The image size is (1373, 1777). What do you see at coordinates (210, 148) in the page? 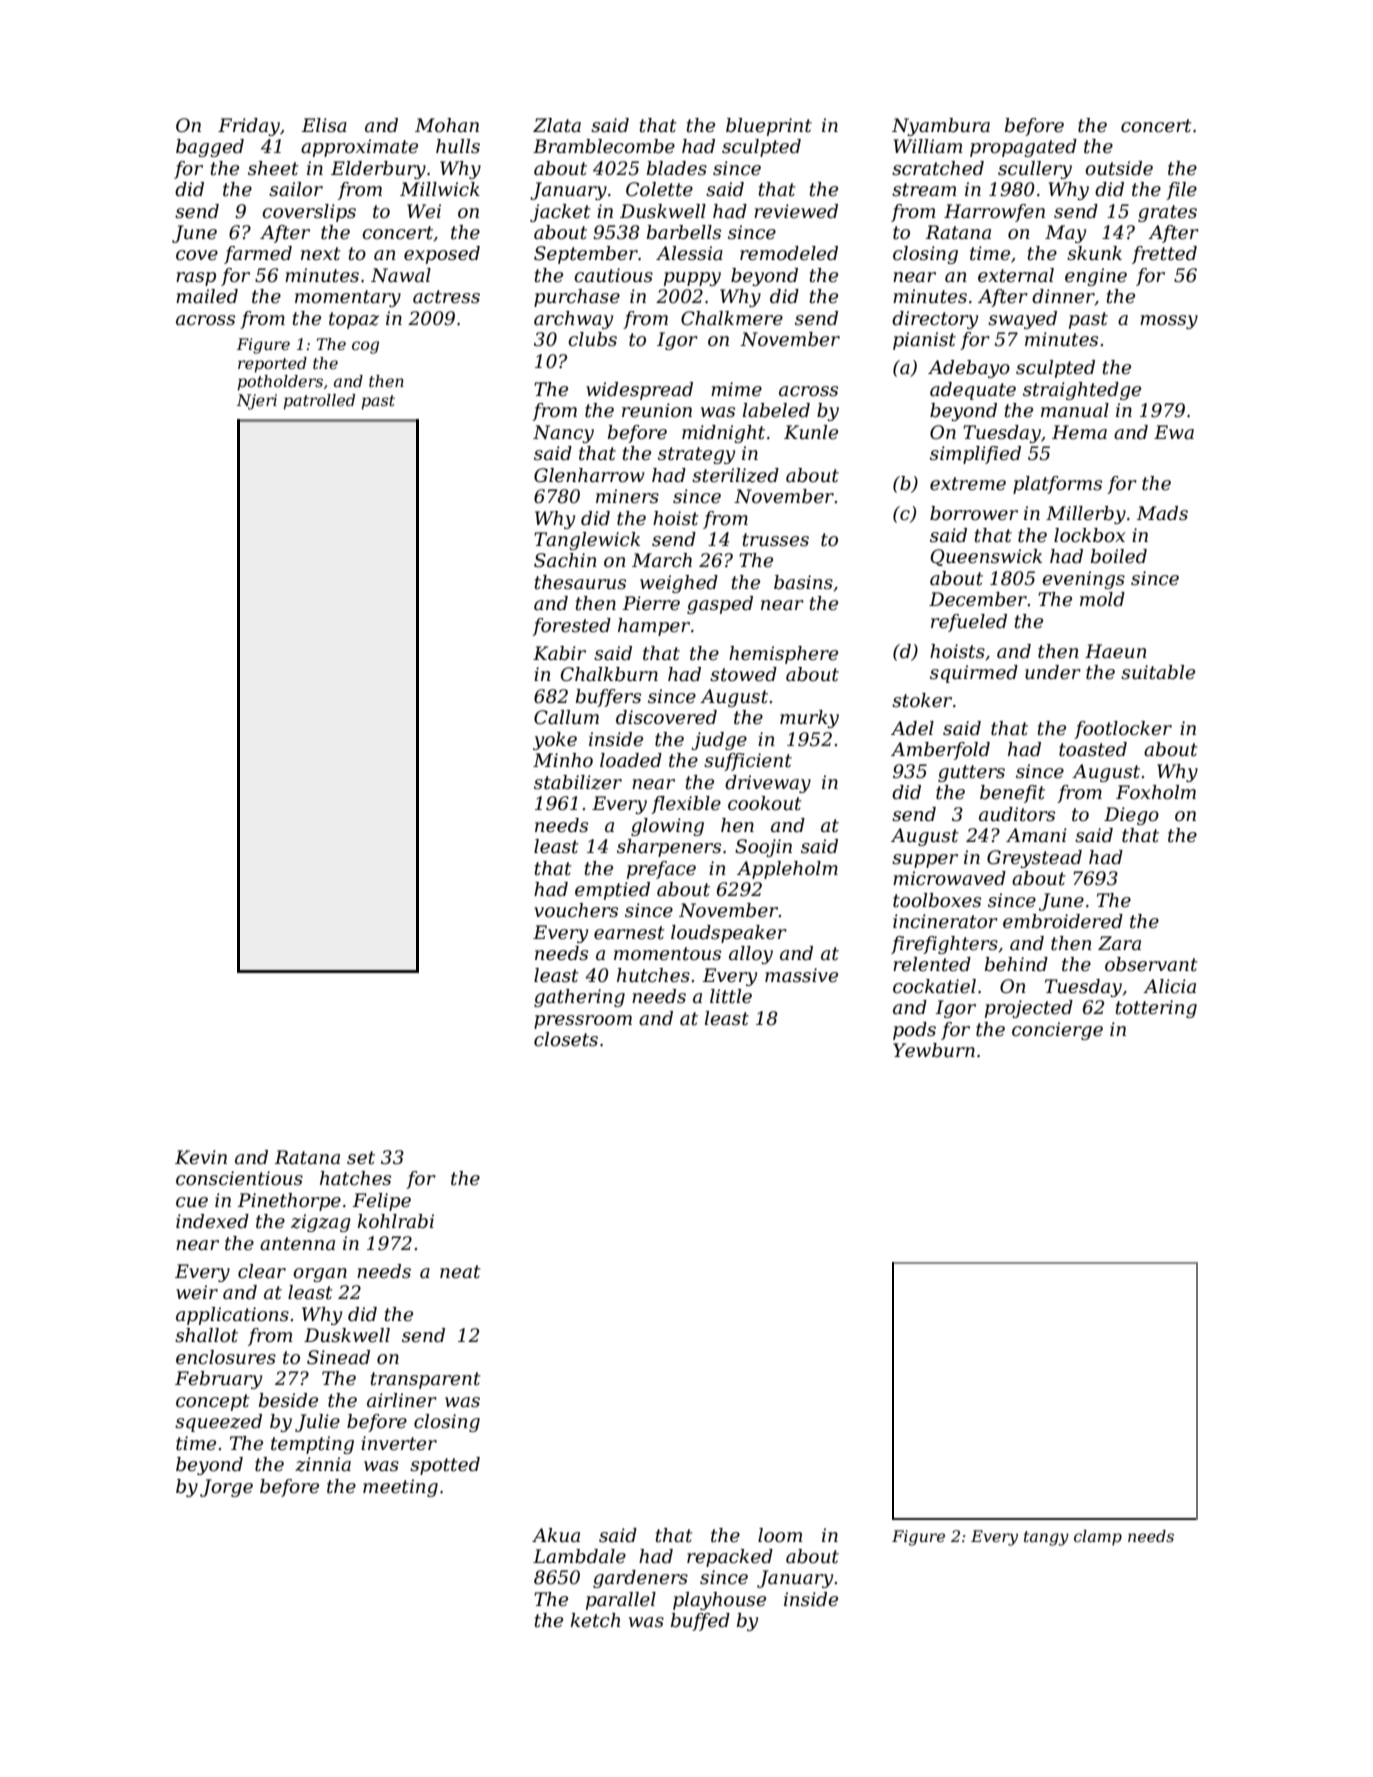
I see `bagged` at bounding box center [210, 148].
